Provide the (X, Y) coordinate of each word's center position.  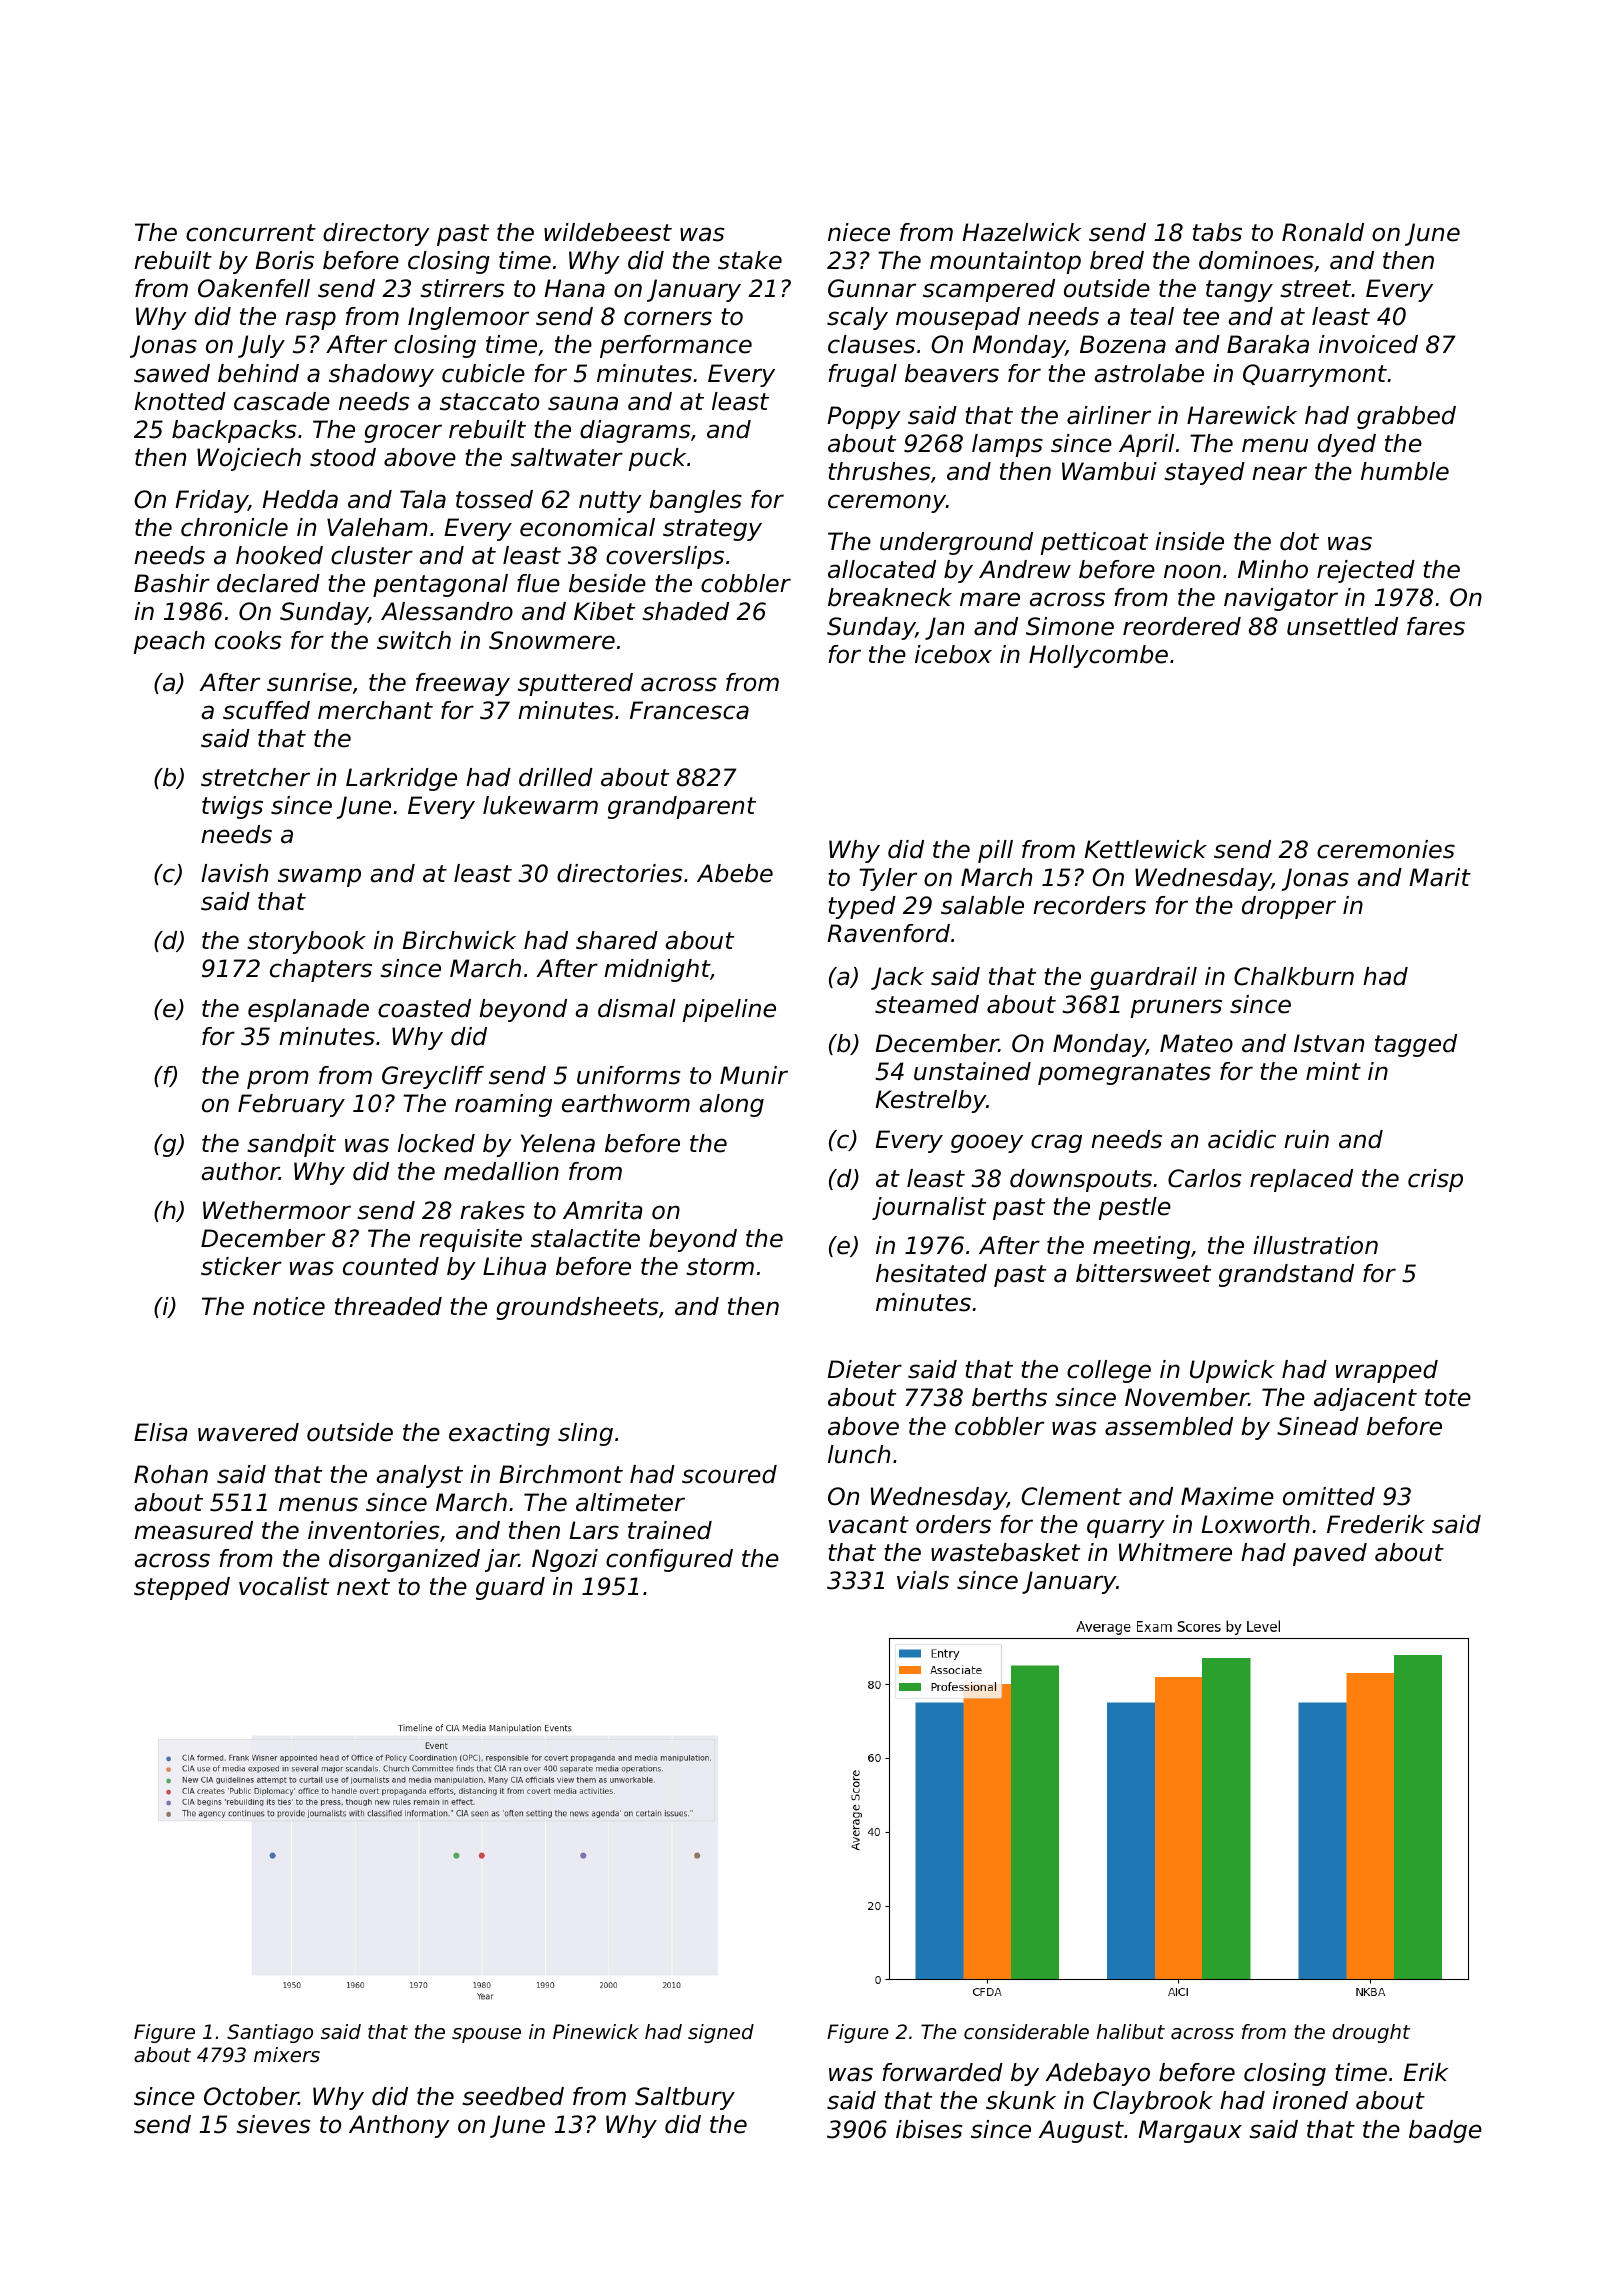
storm (720, 1267)
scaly (857, 318)
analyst (420, 1476)
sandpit (291, 1145)
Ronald (1323, 232)
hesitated (931, 1273)
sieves (273, 2124)
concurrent (251, 233)
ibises (929, 2129)
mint (1333, 1071)
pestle (1135, 1208)
